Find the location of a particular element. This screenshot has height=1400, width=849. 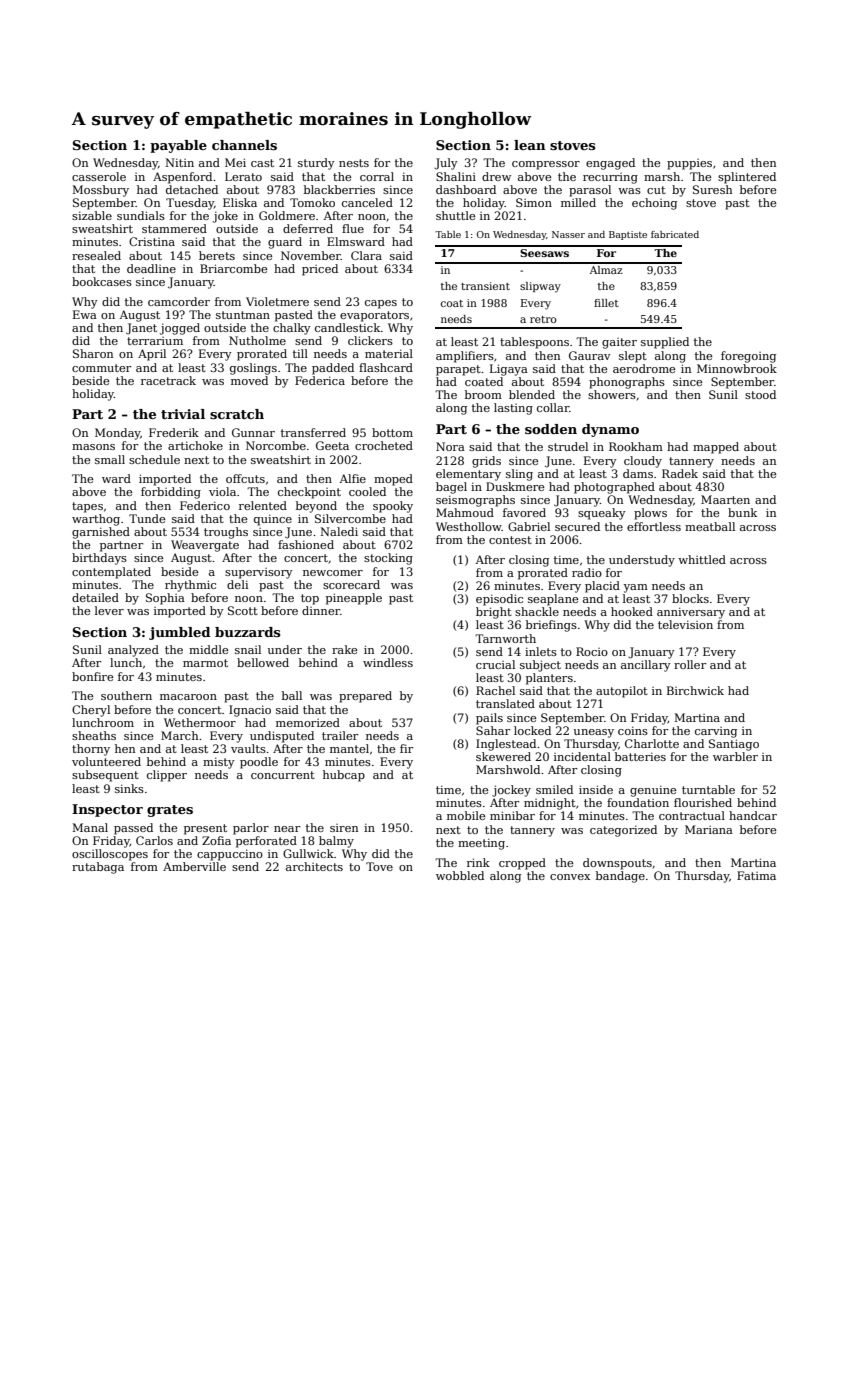

squeaky is located at coordinates (602, 514).
